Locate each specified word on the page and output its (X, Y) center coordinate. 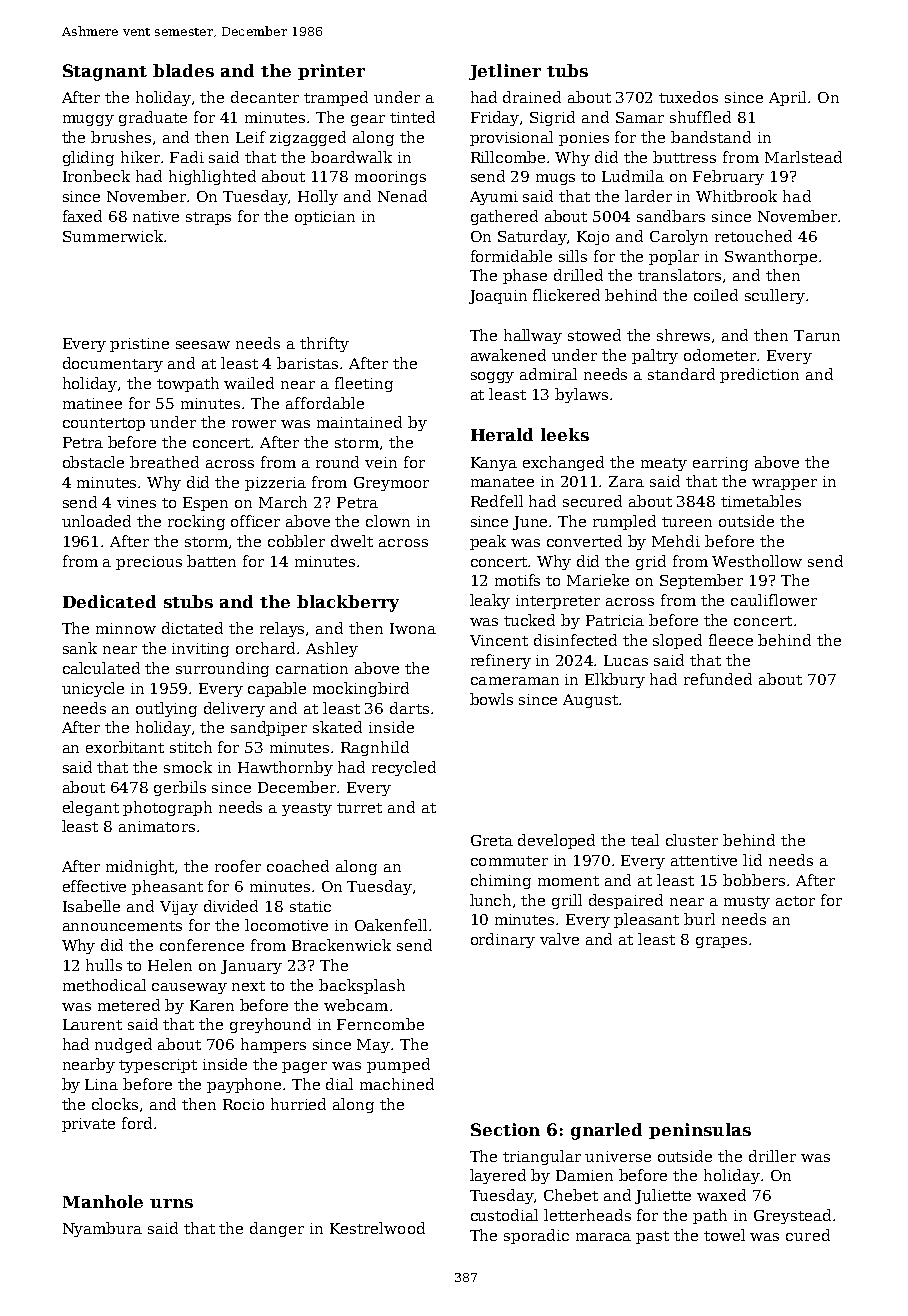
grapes (721, 942)
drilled (578, 275)
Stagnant (105, 72)
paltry (655, 356)
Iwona (413, 628)
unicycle (93, 689)
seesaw (203, 345)
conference (202, 945)
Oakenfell (391, 925)
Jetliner (505, 72)
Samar (640, 117)
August (590, 701)
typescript (158, 1066)
